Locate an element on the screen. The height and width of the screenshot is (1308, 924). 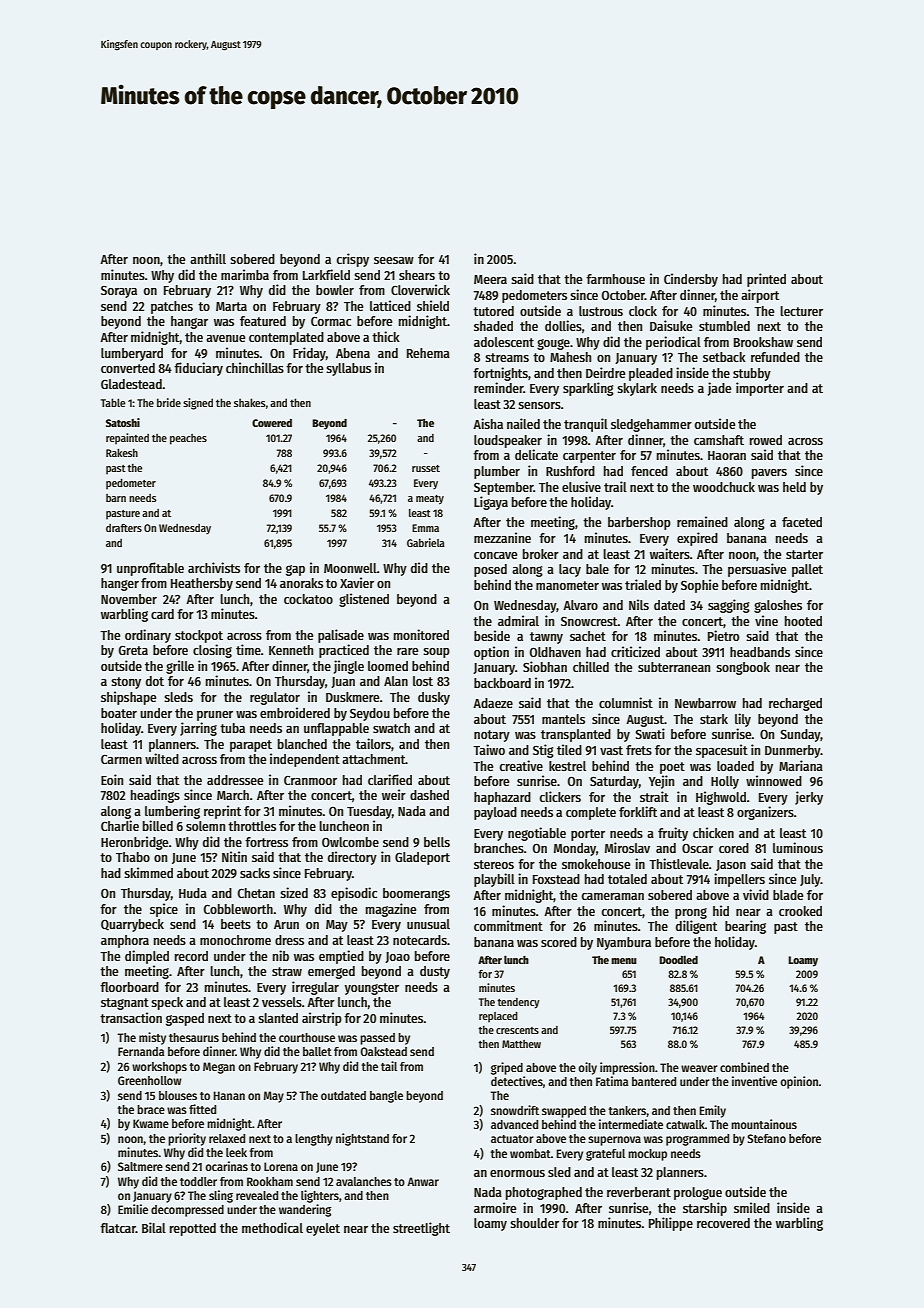
Pietro is located at coordinates (724, 635).
